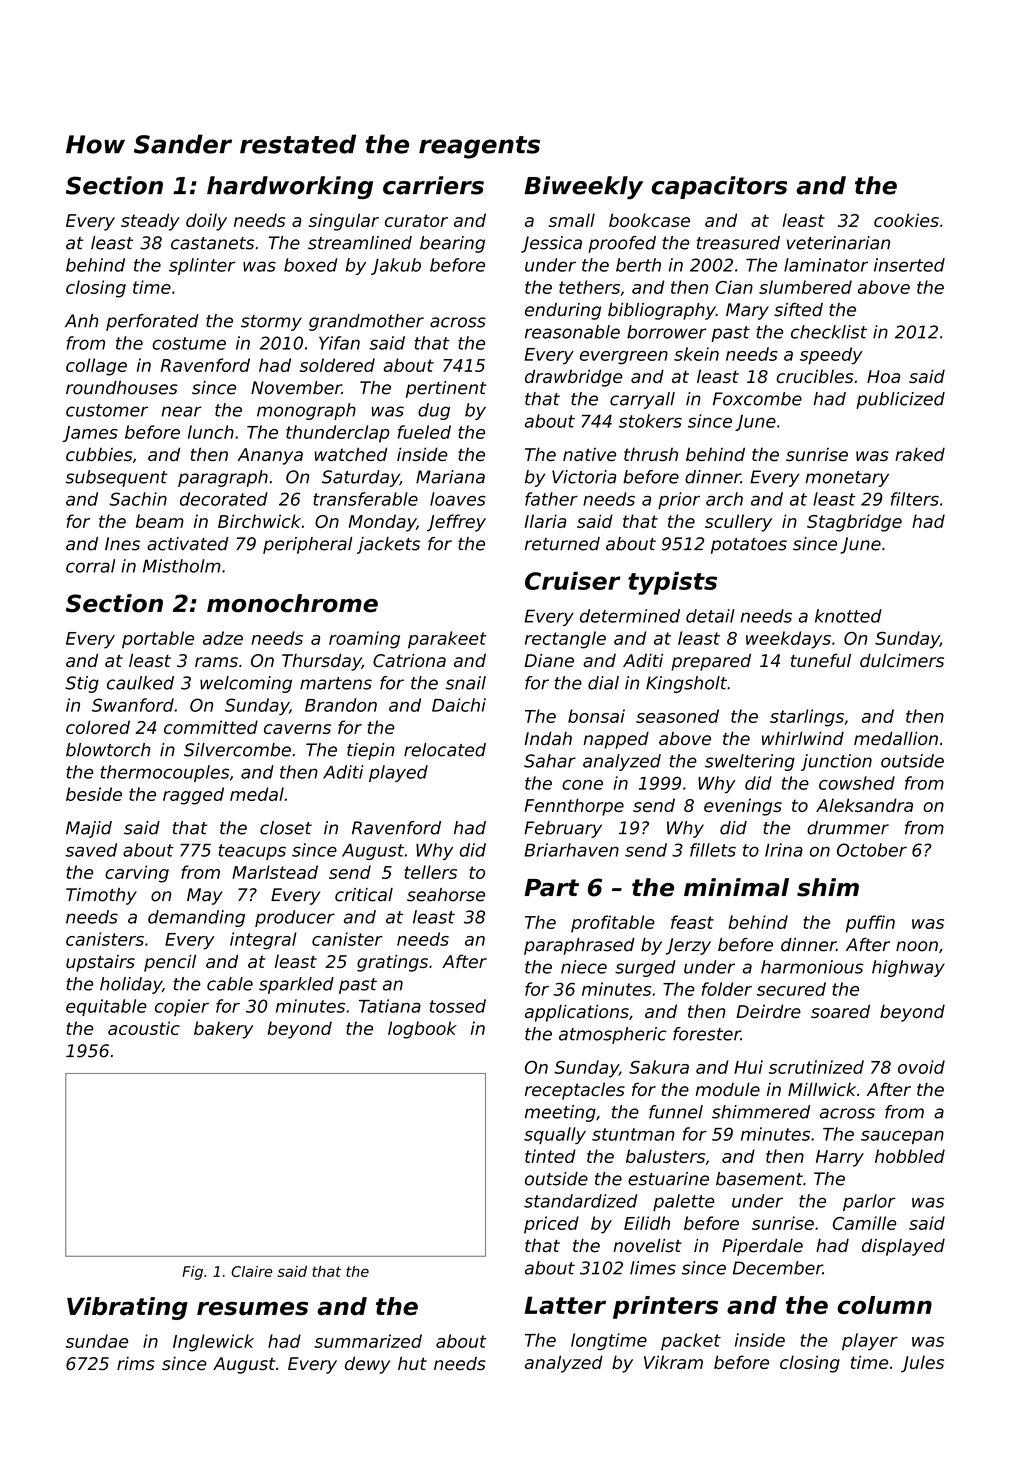 The image size is (1010, 1463). What do you see at coordinates (446, 389) in the document?
I see `pertinent` at bounding box center [446, 389].
